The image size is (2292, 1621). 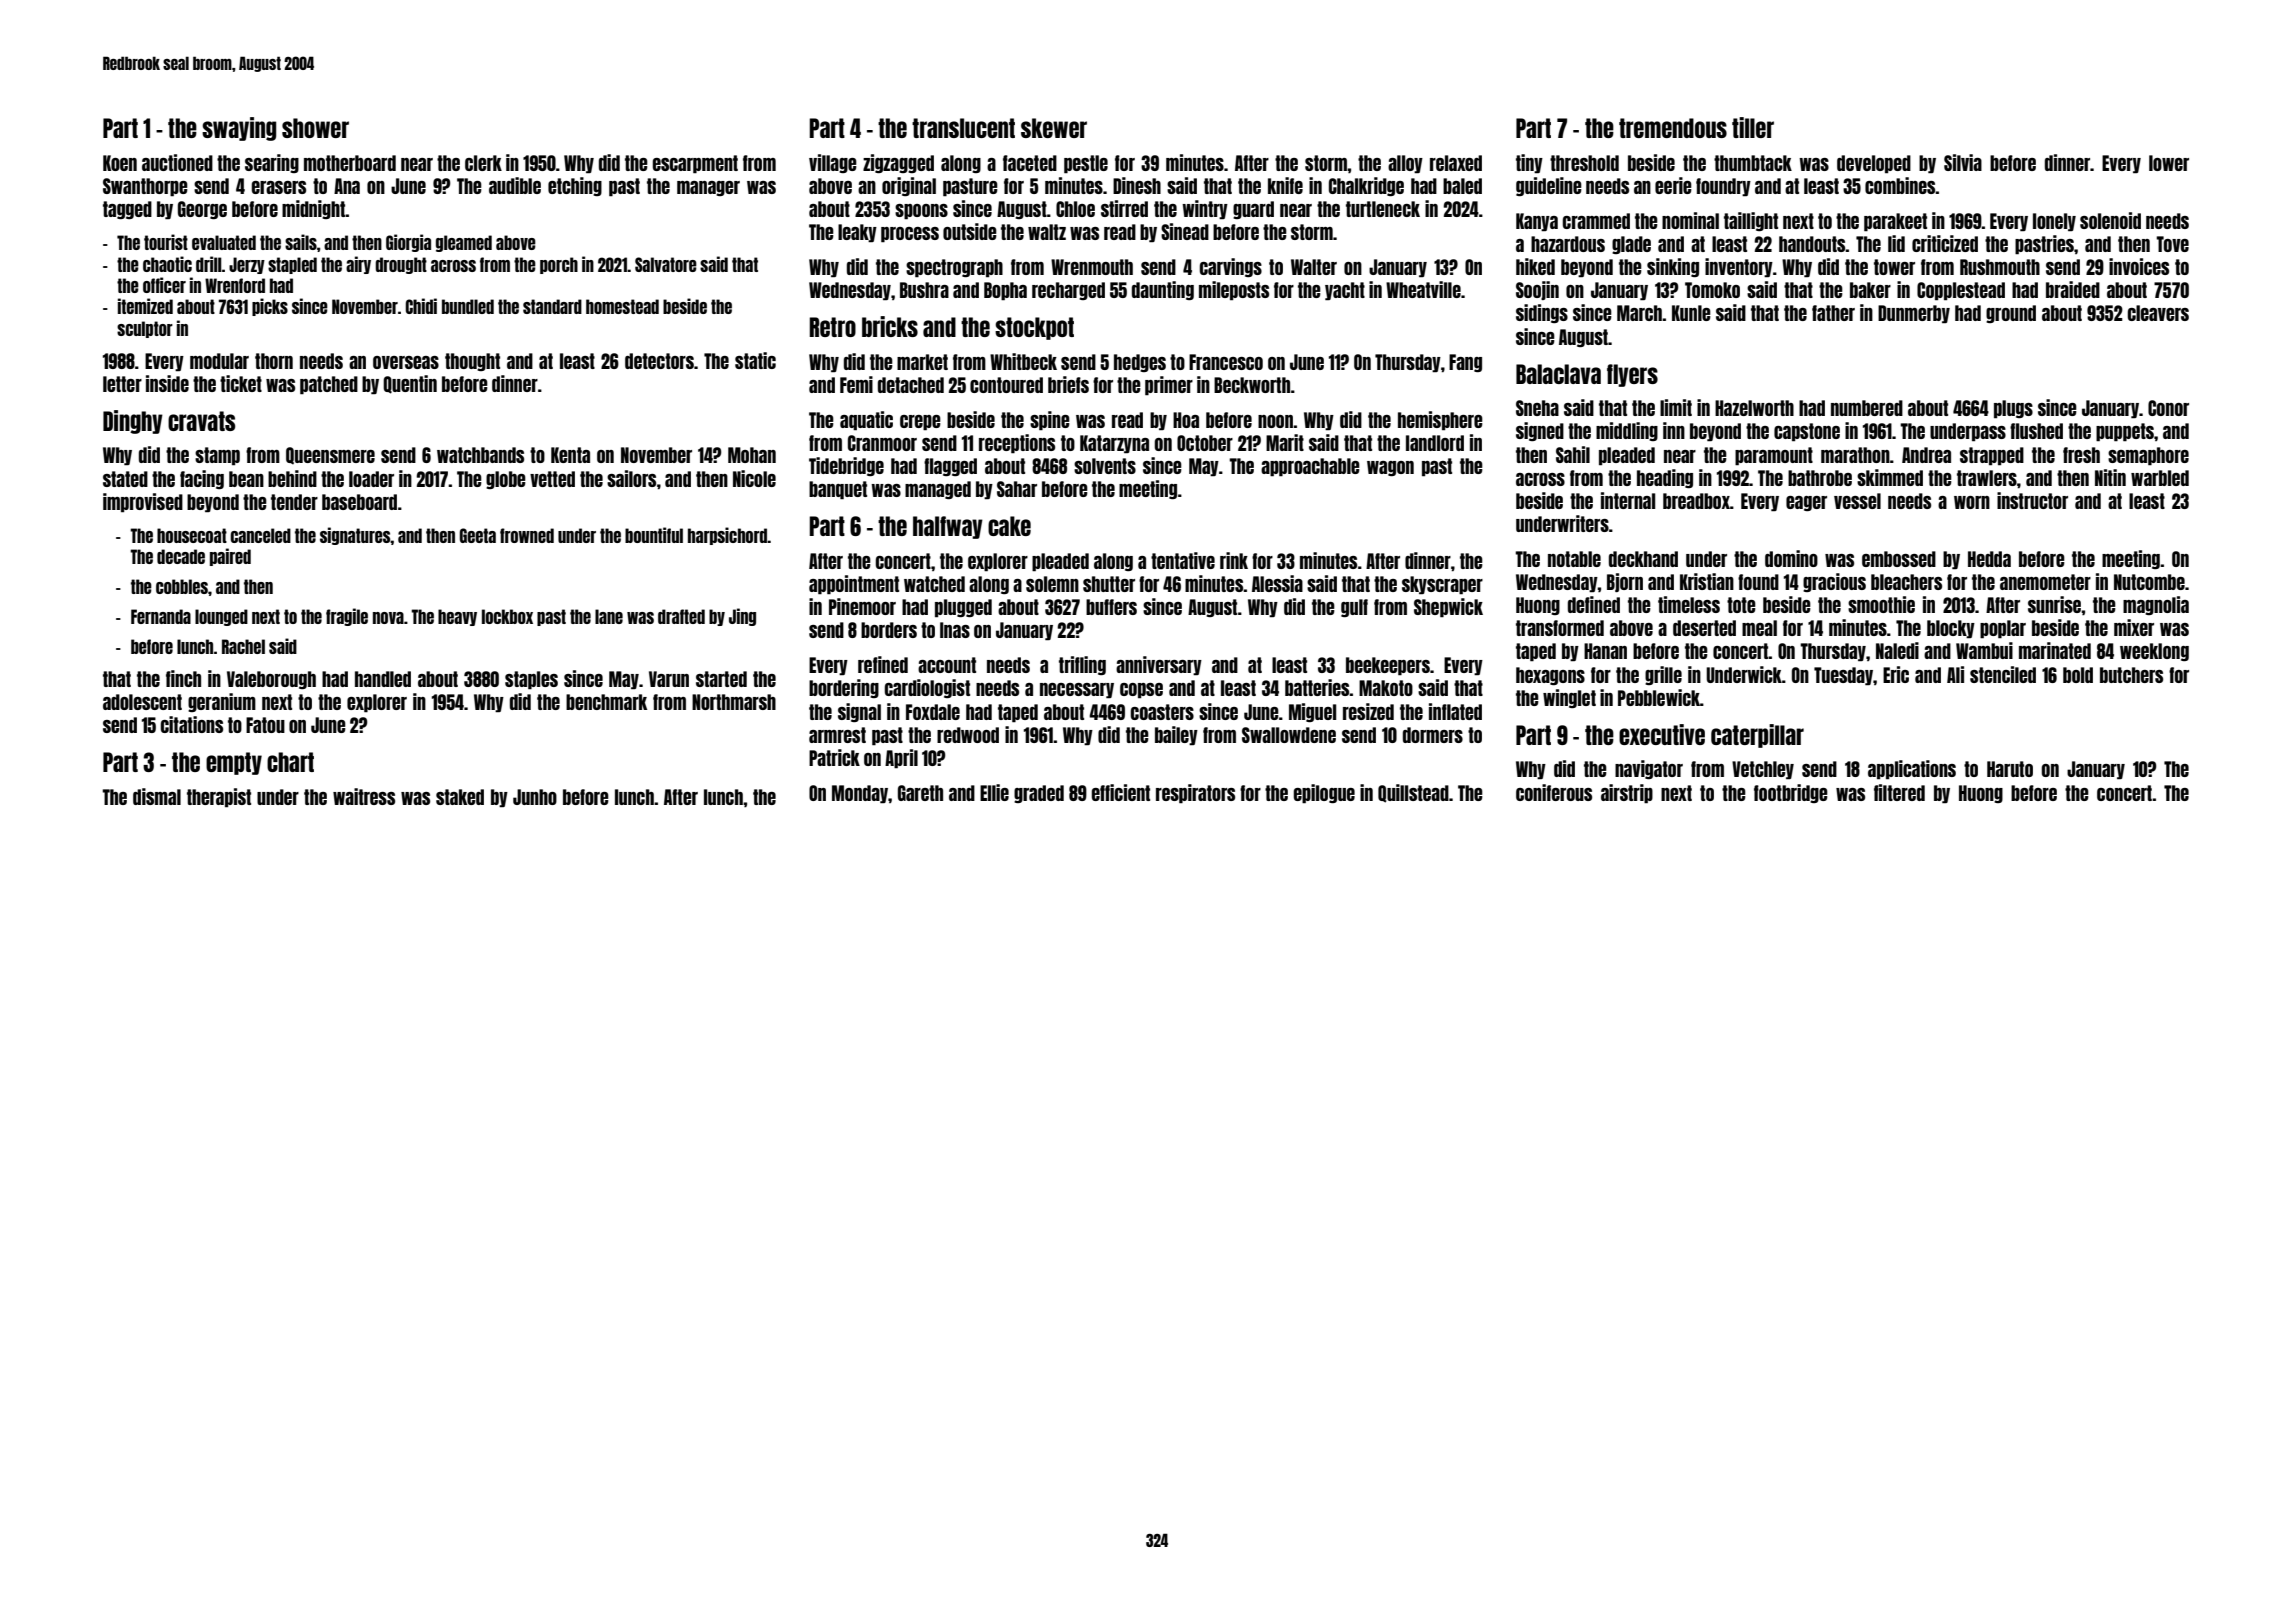 What do you see at coordinates (202, 210) in the image?
I see `George` at bounding box center [202, 210].
